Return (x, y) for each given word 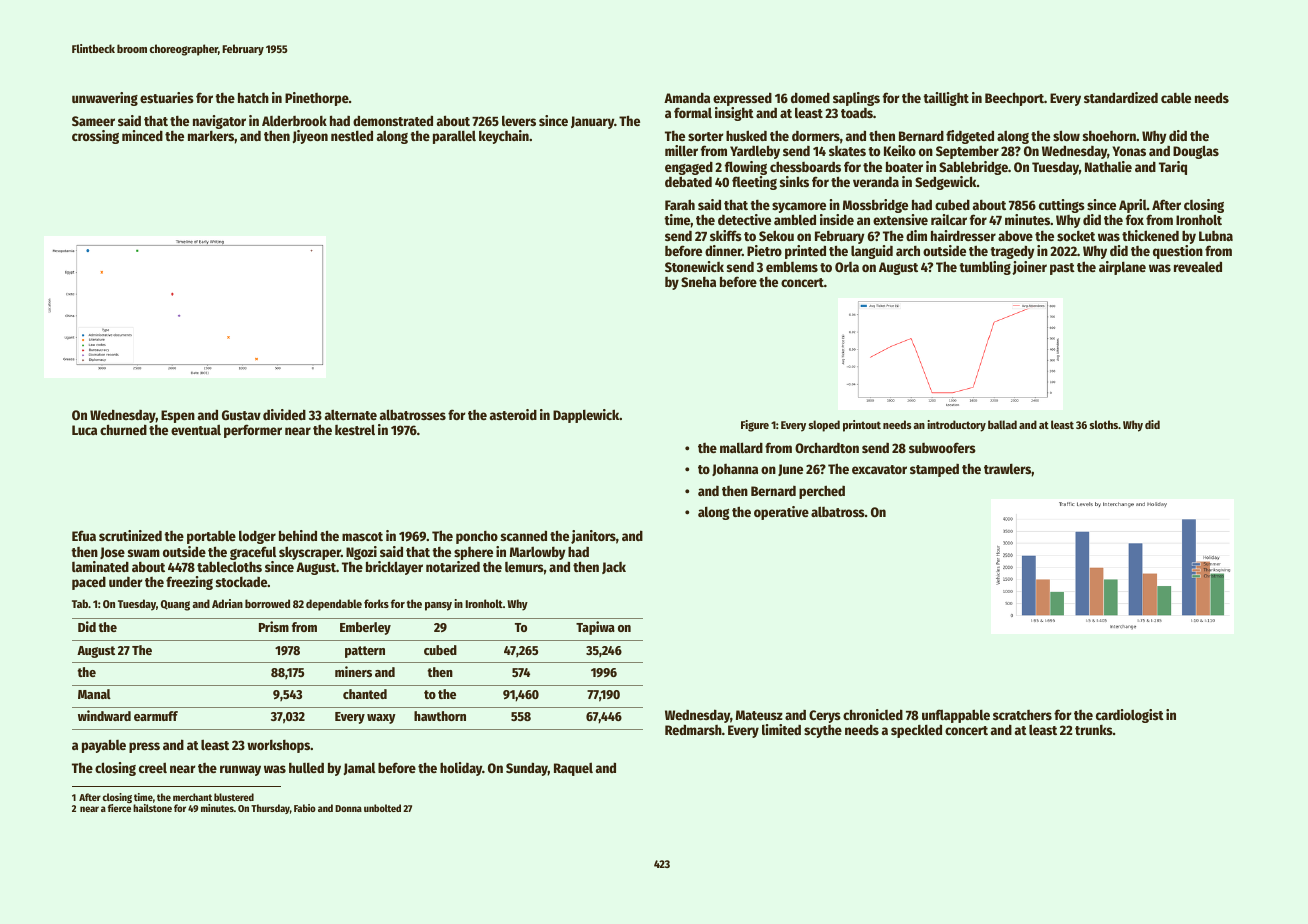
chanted (365, 694)
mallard (741, 447)
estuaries (167, 97)
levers (519, 120)
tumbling (985, 268)
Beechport (1014, 99)
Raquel (573, 769)
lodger (257, 537)
